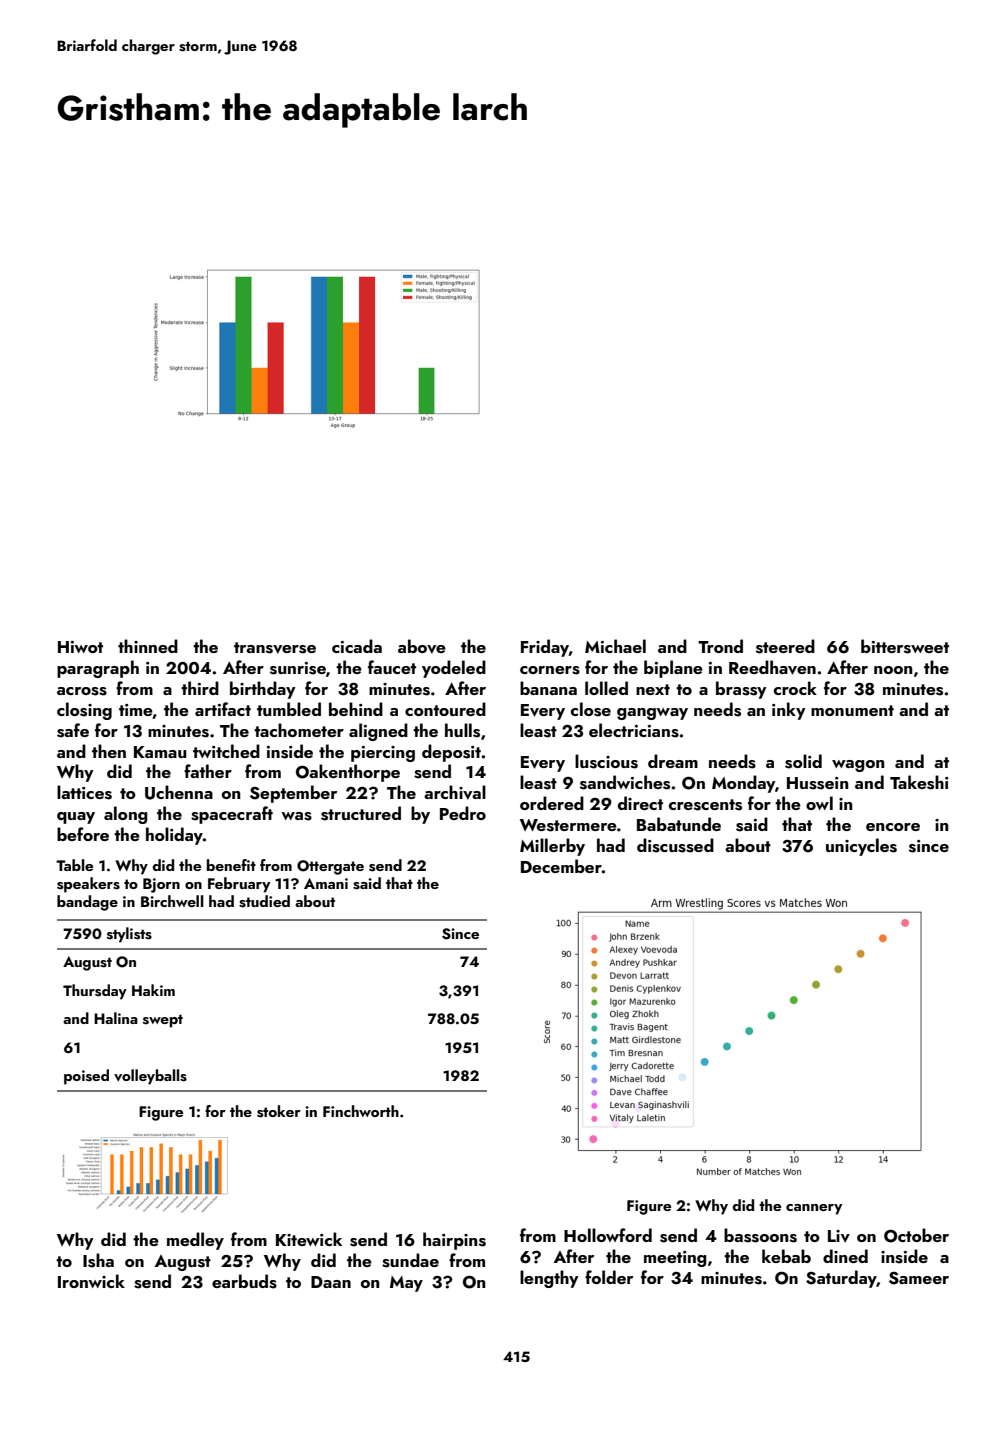  What do you see at coordinates (82, 691) in the screenshot?
I see `across` at bounding box center [82, 691].
